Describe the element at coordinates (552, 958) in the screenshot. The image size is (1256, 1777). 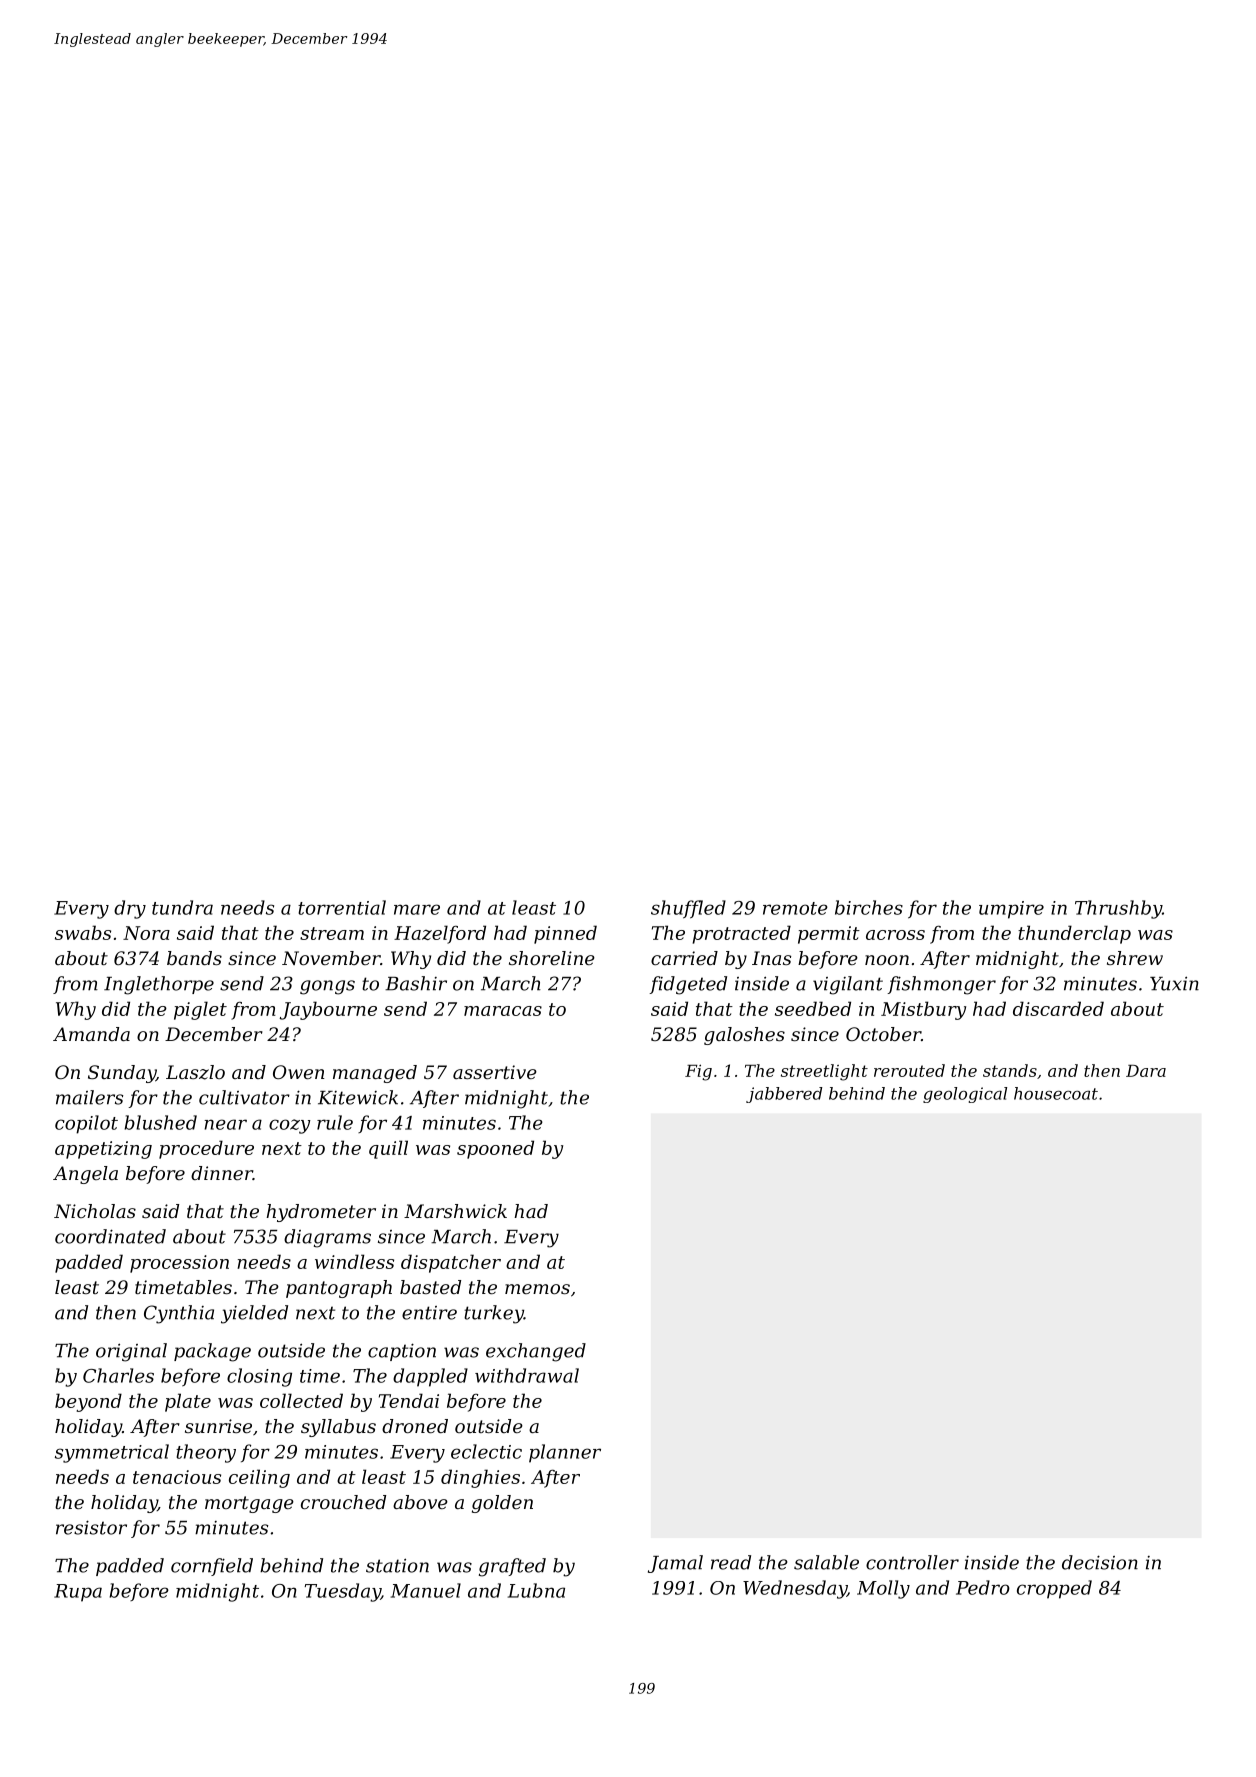
I see `shoreline` at that location.
